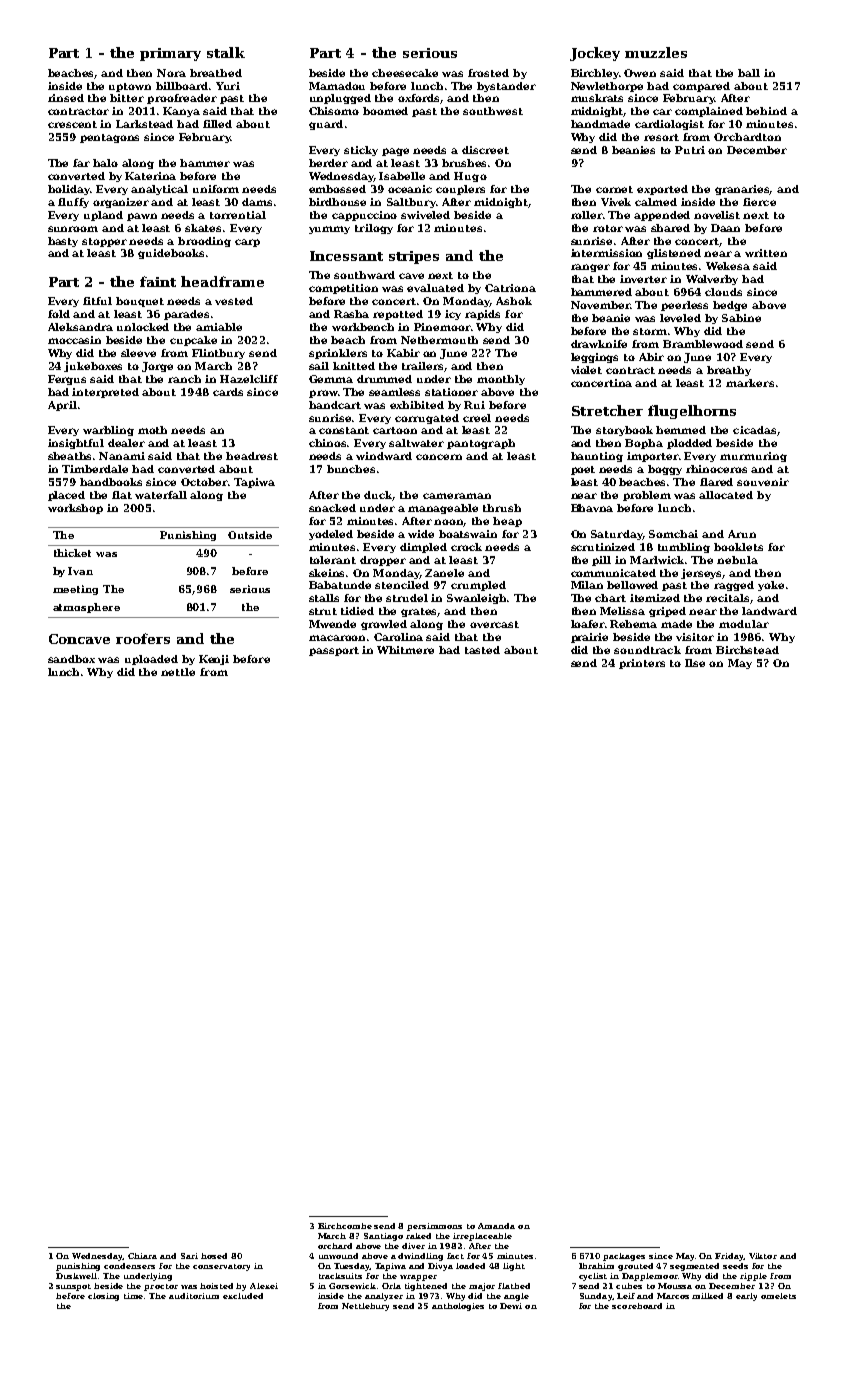  Describe the element at coordinates (656, 52) in the screenshot. I see `muzzles` at that location.
